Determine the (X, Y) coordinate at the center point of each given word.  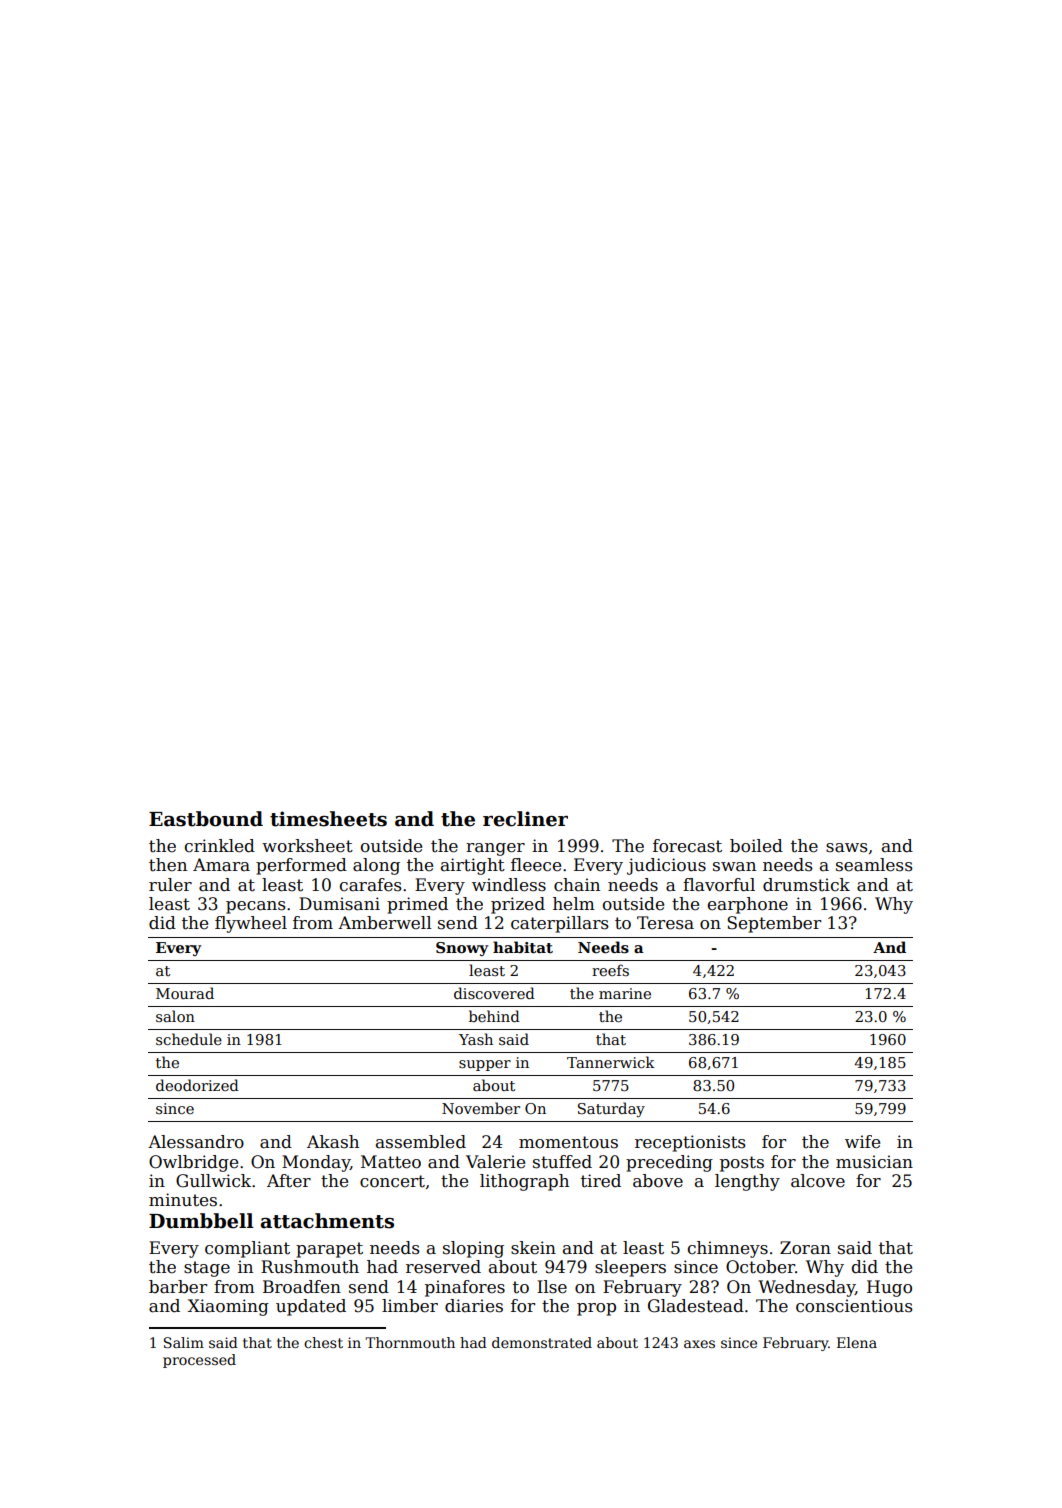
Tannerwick (611, 1062)
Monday (316, 1163)
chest (323, 1342)
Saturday (611, 1109)
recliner (525, 819)
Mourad (185, 993)
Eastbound (206, 819)
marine (625, 993)
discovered (494, 993)
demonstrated (542, 1342)
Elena (857, 1342)
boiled (756, 846)
